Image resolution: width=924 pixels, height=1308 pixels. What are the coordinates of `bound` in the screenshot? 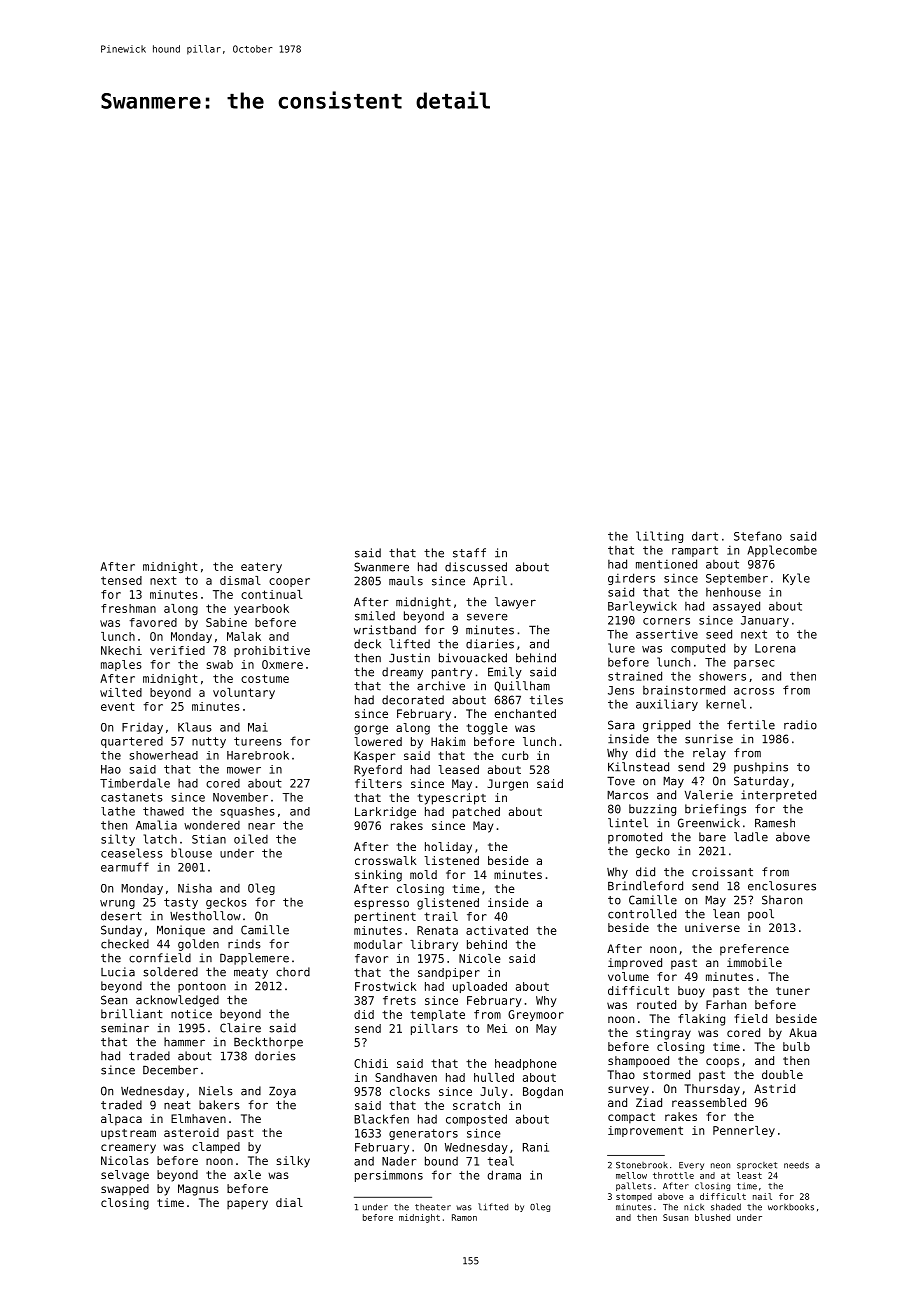 It's located at (441, 1161).
